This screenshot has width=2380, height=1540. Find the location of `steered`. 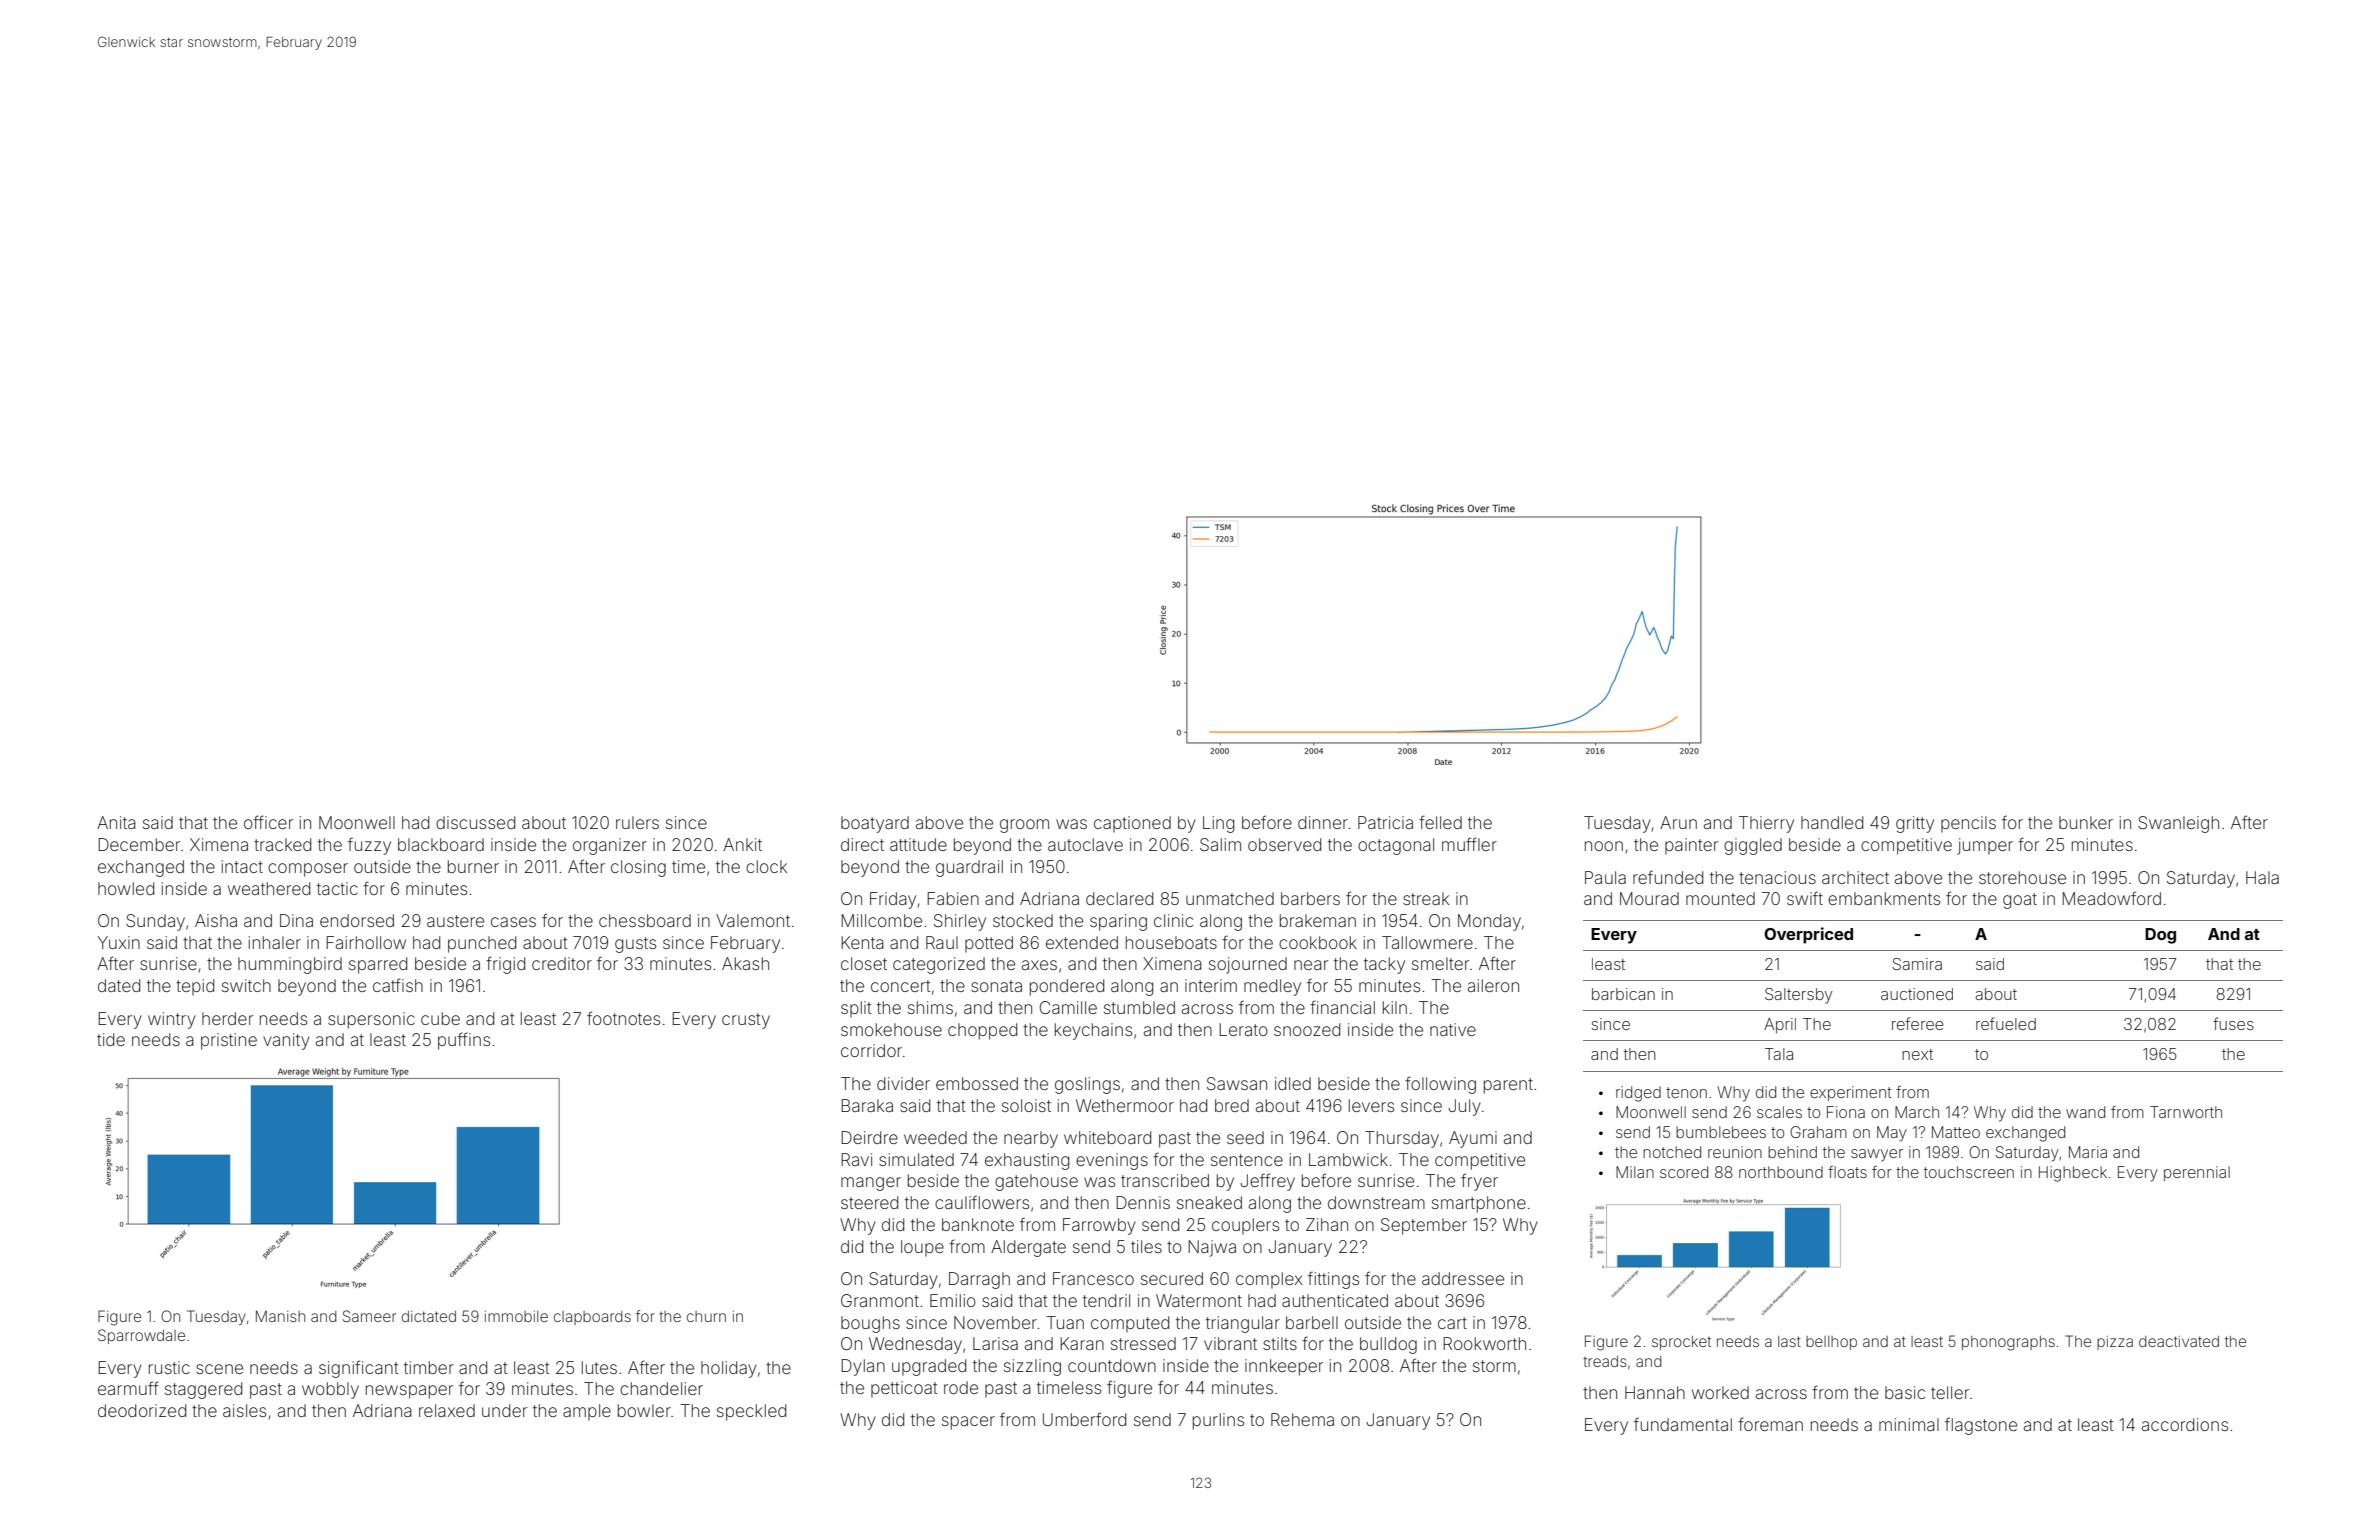

steered is located at coordinates (869, 1202).
